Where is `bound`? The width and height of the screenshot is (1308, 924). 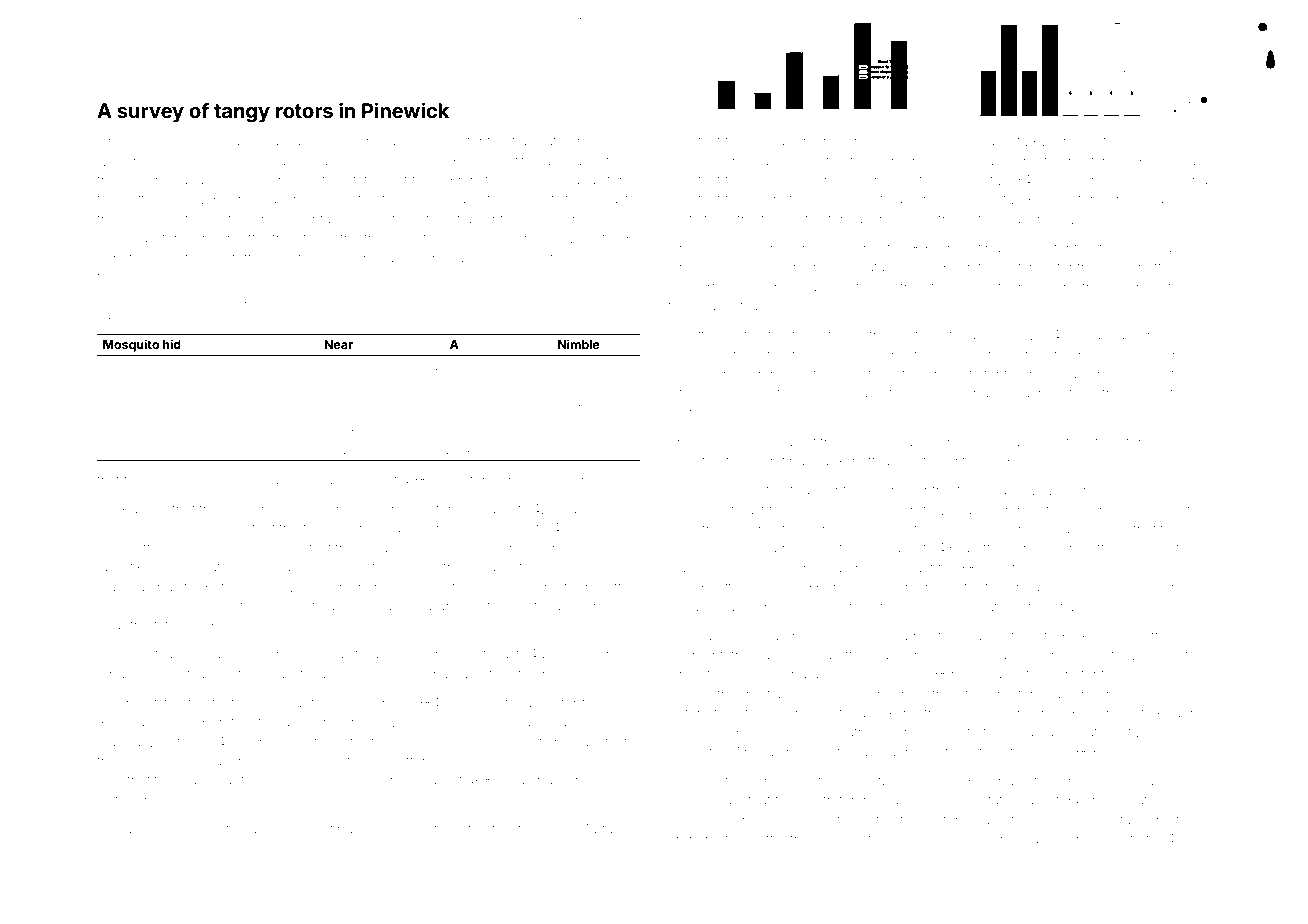 bound is located at coordinates (959, 141).
